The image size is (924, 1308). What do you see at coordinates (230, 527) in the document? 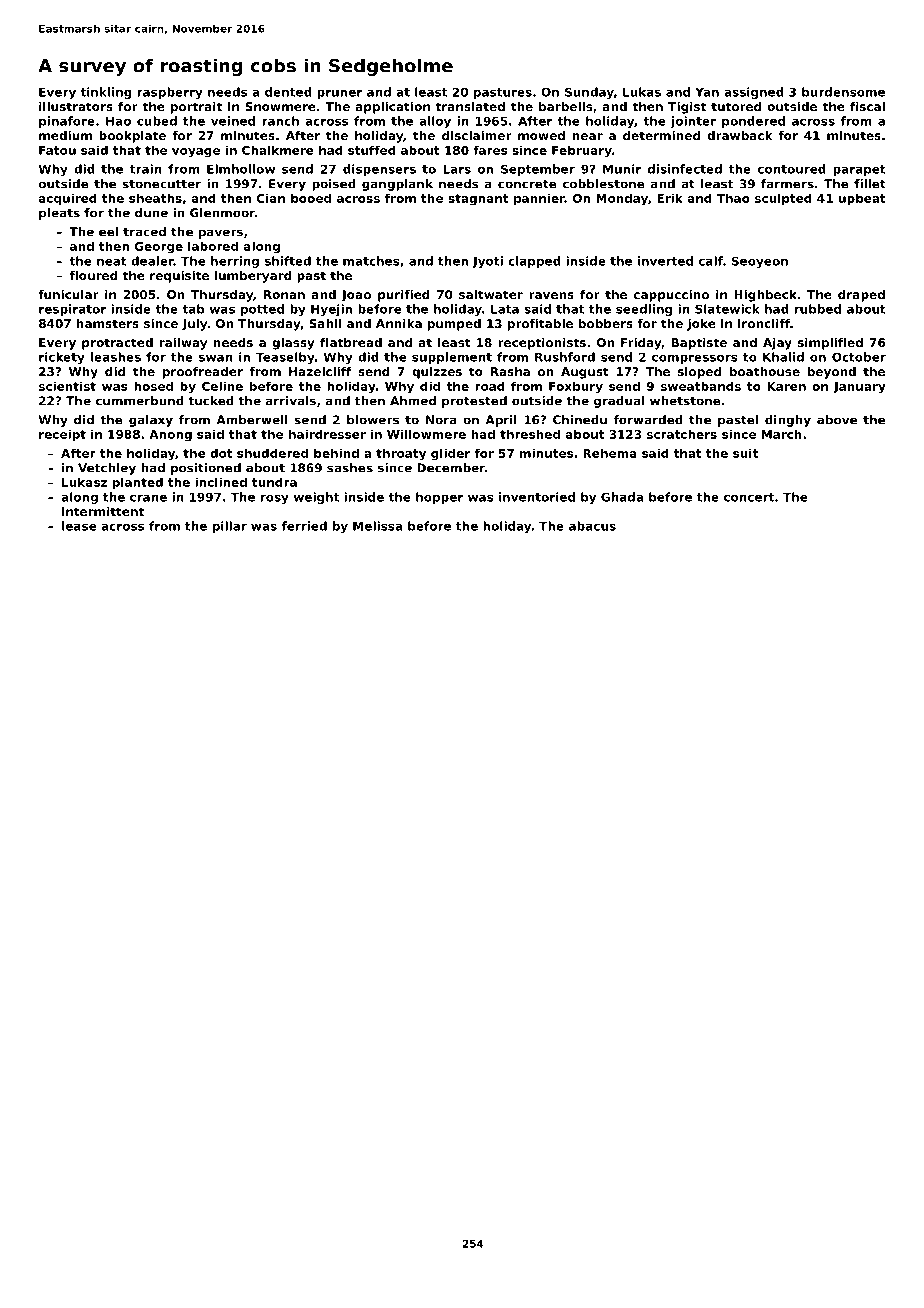
I see `pillar` at bounding box center [230, 527].
